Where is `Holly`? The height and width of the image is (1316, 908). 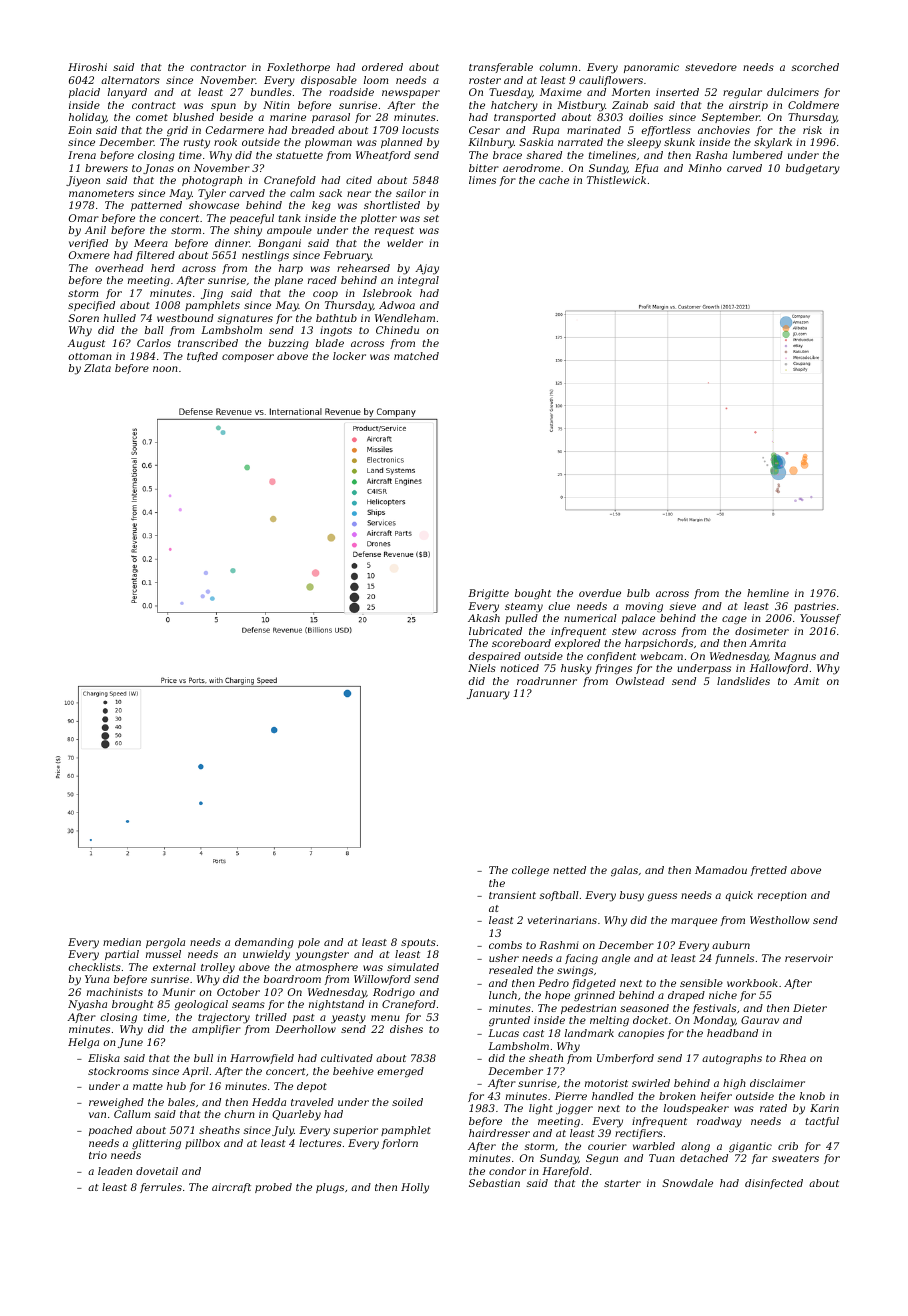
Holly is located at coordinates (415, 1188).
